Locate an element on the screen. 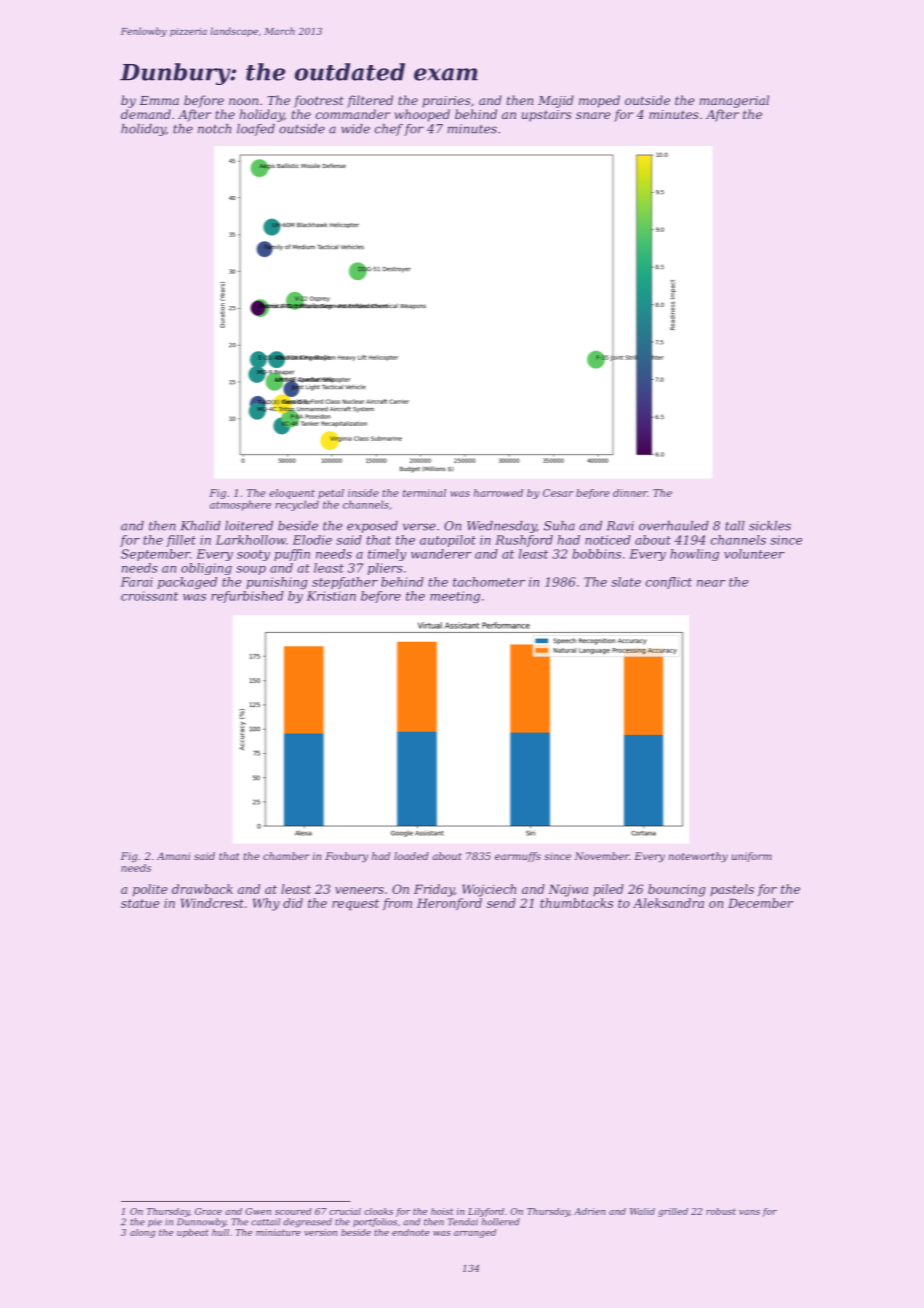 Image resolution: width=924 pixels, height=1308 pixels. slate is located at coordinates (626, 582).
